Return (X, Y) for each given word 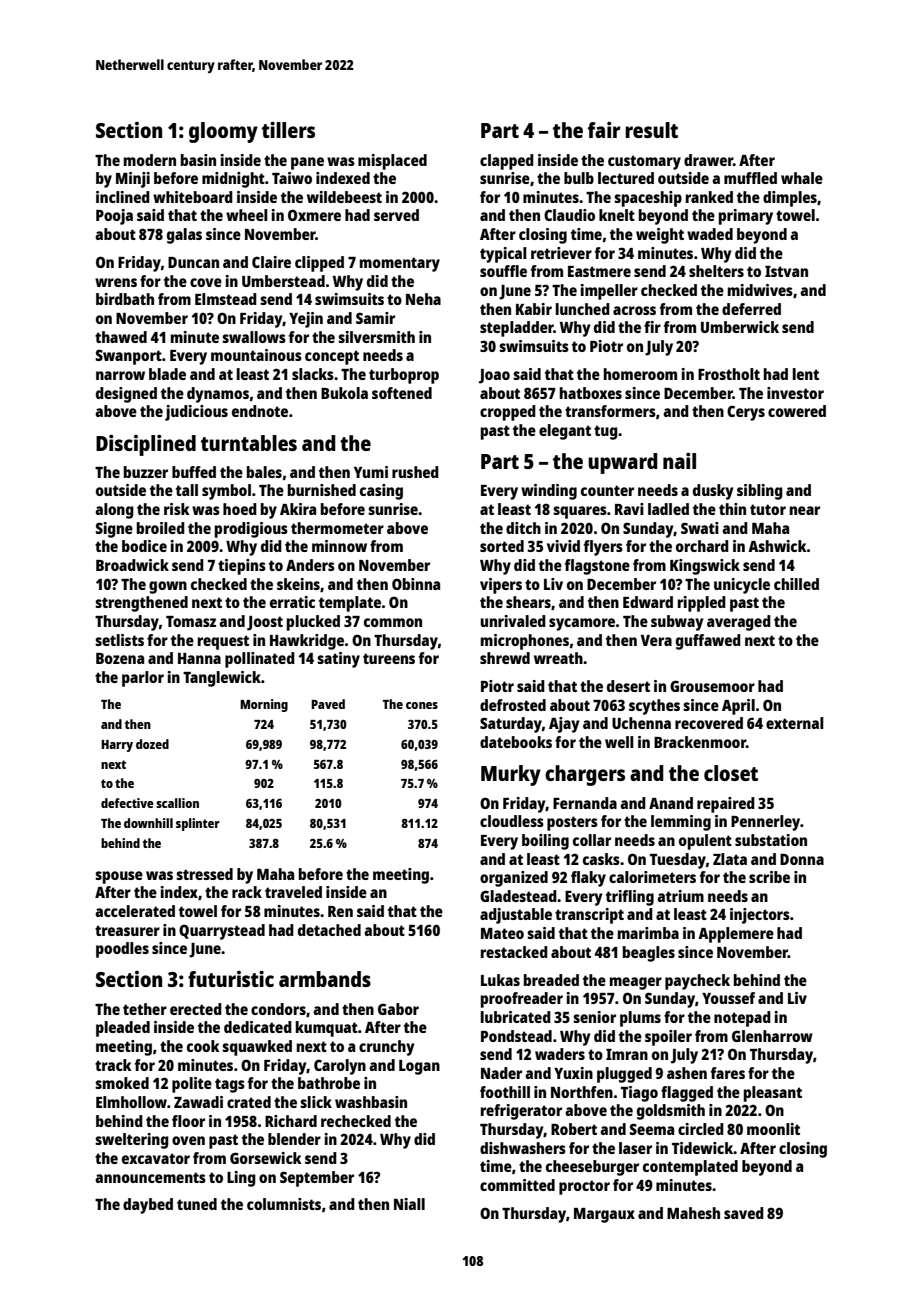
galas (184, 236)
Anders (310, 565)
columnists (284, 1204)
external (795, 723)
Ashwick (777, 546)
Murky (511, 775)
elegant (565, 432)
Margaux (604, 1215)
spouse (119, 877)
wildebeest (344, 197)
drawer (708, 160)
